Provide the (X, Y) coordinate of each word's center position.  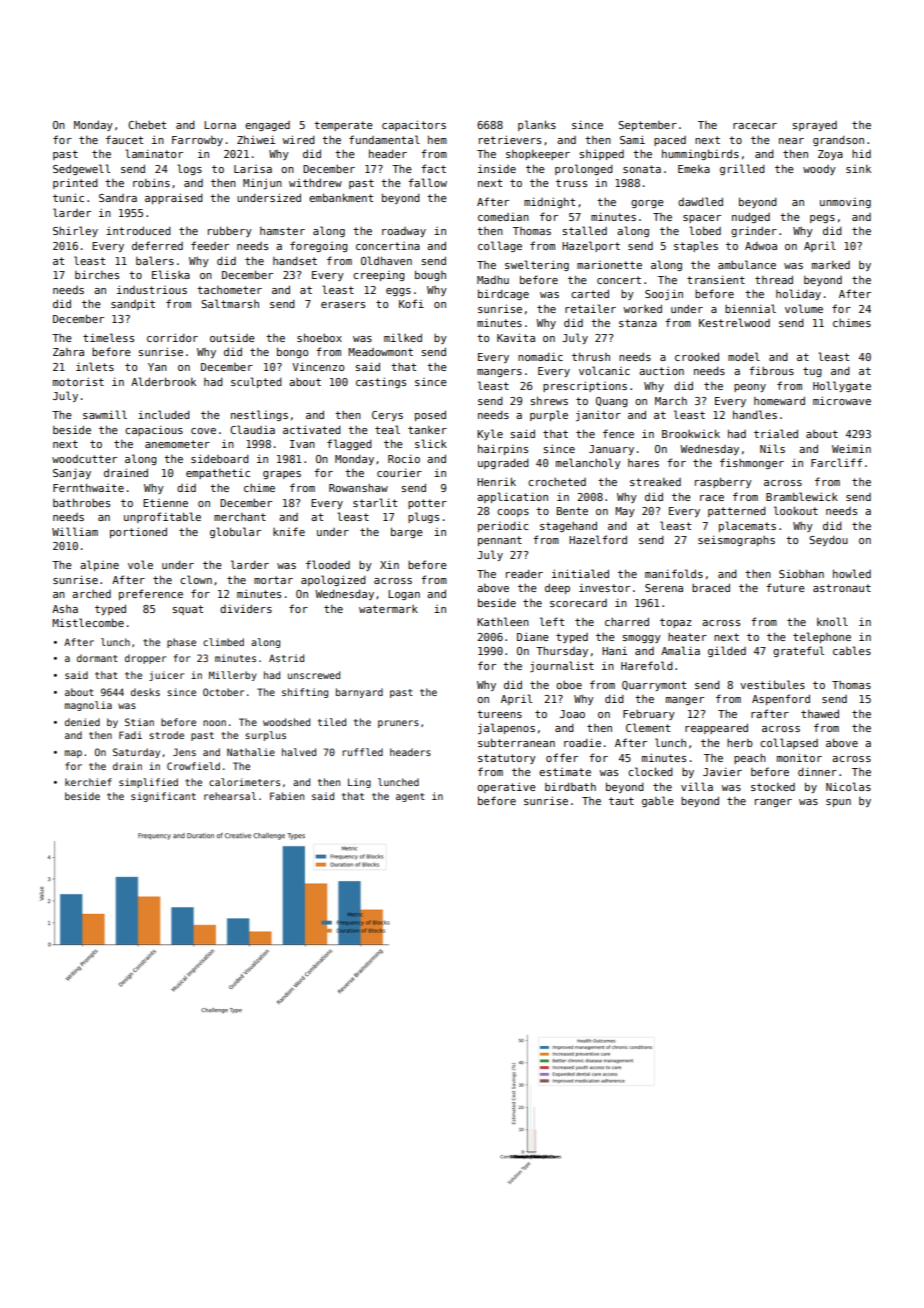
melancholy (588, 463)
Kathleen (503, 621)
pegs (822, 219)
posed (430, 415)
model (744, 356)
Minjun (262, 183)
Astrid (286, 658)
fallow (427, 182)
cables (852, 650)
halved (299, 752)
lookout (796, 510)
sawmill (105, 414)
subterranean (516, 742)
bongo (292, 352)
